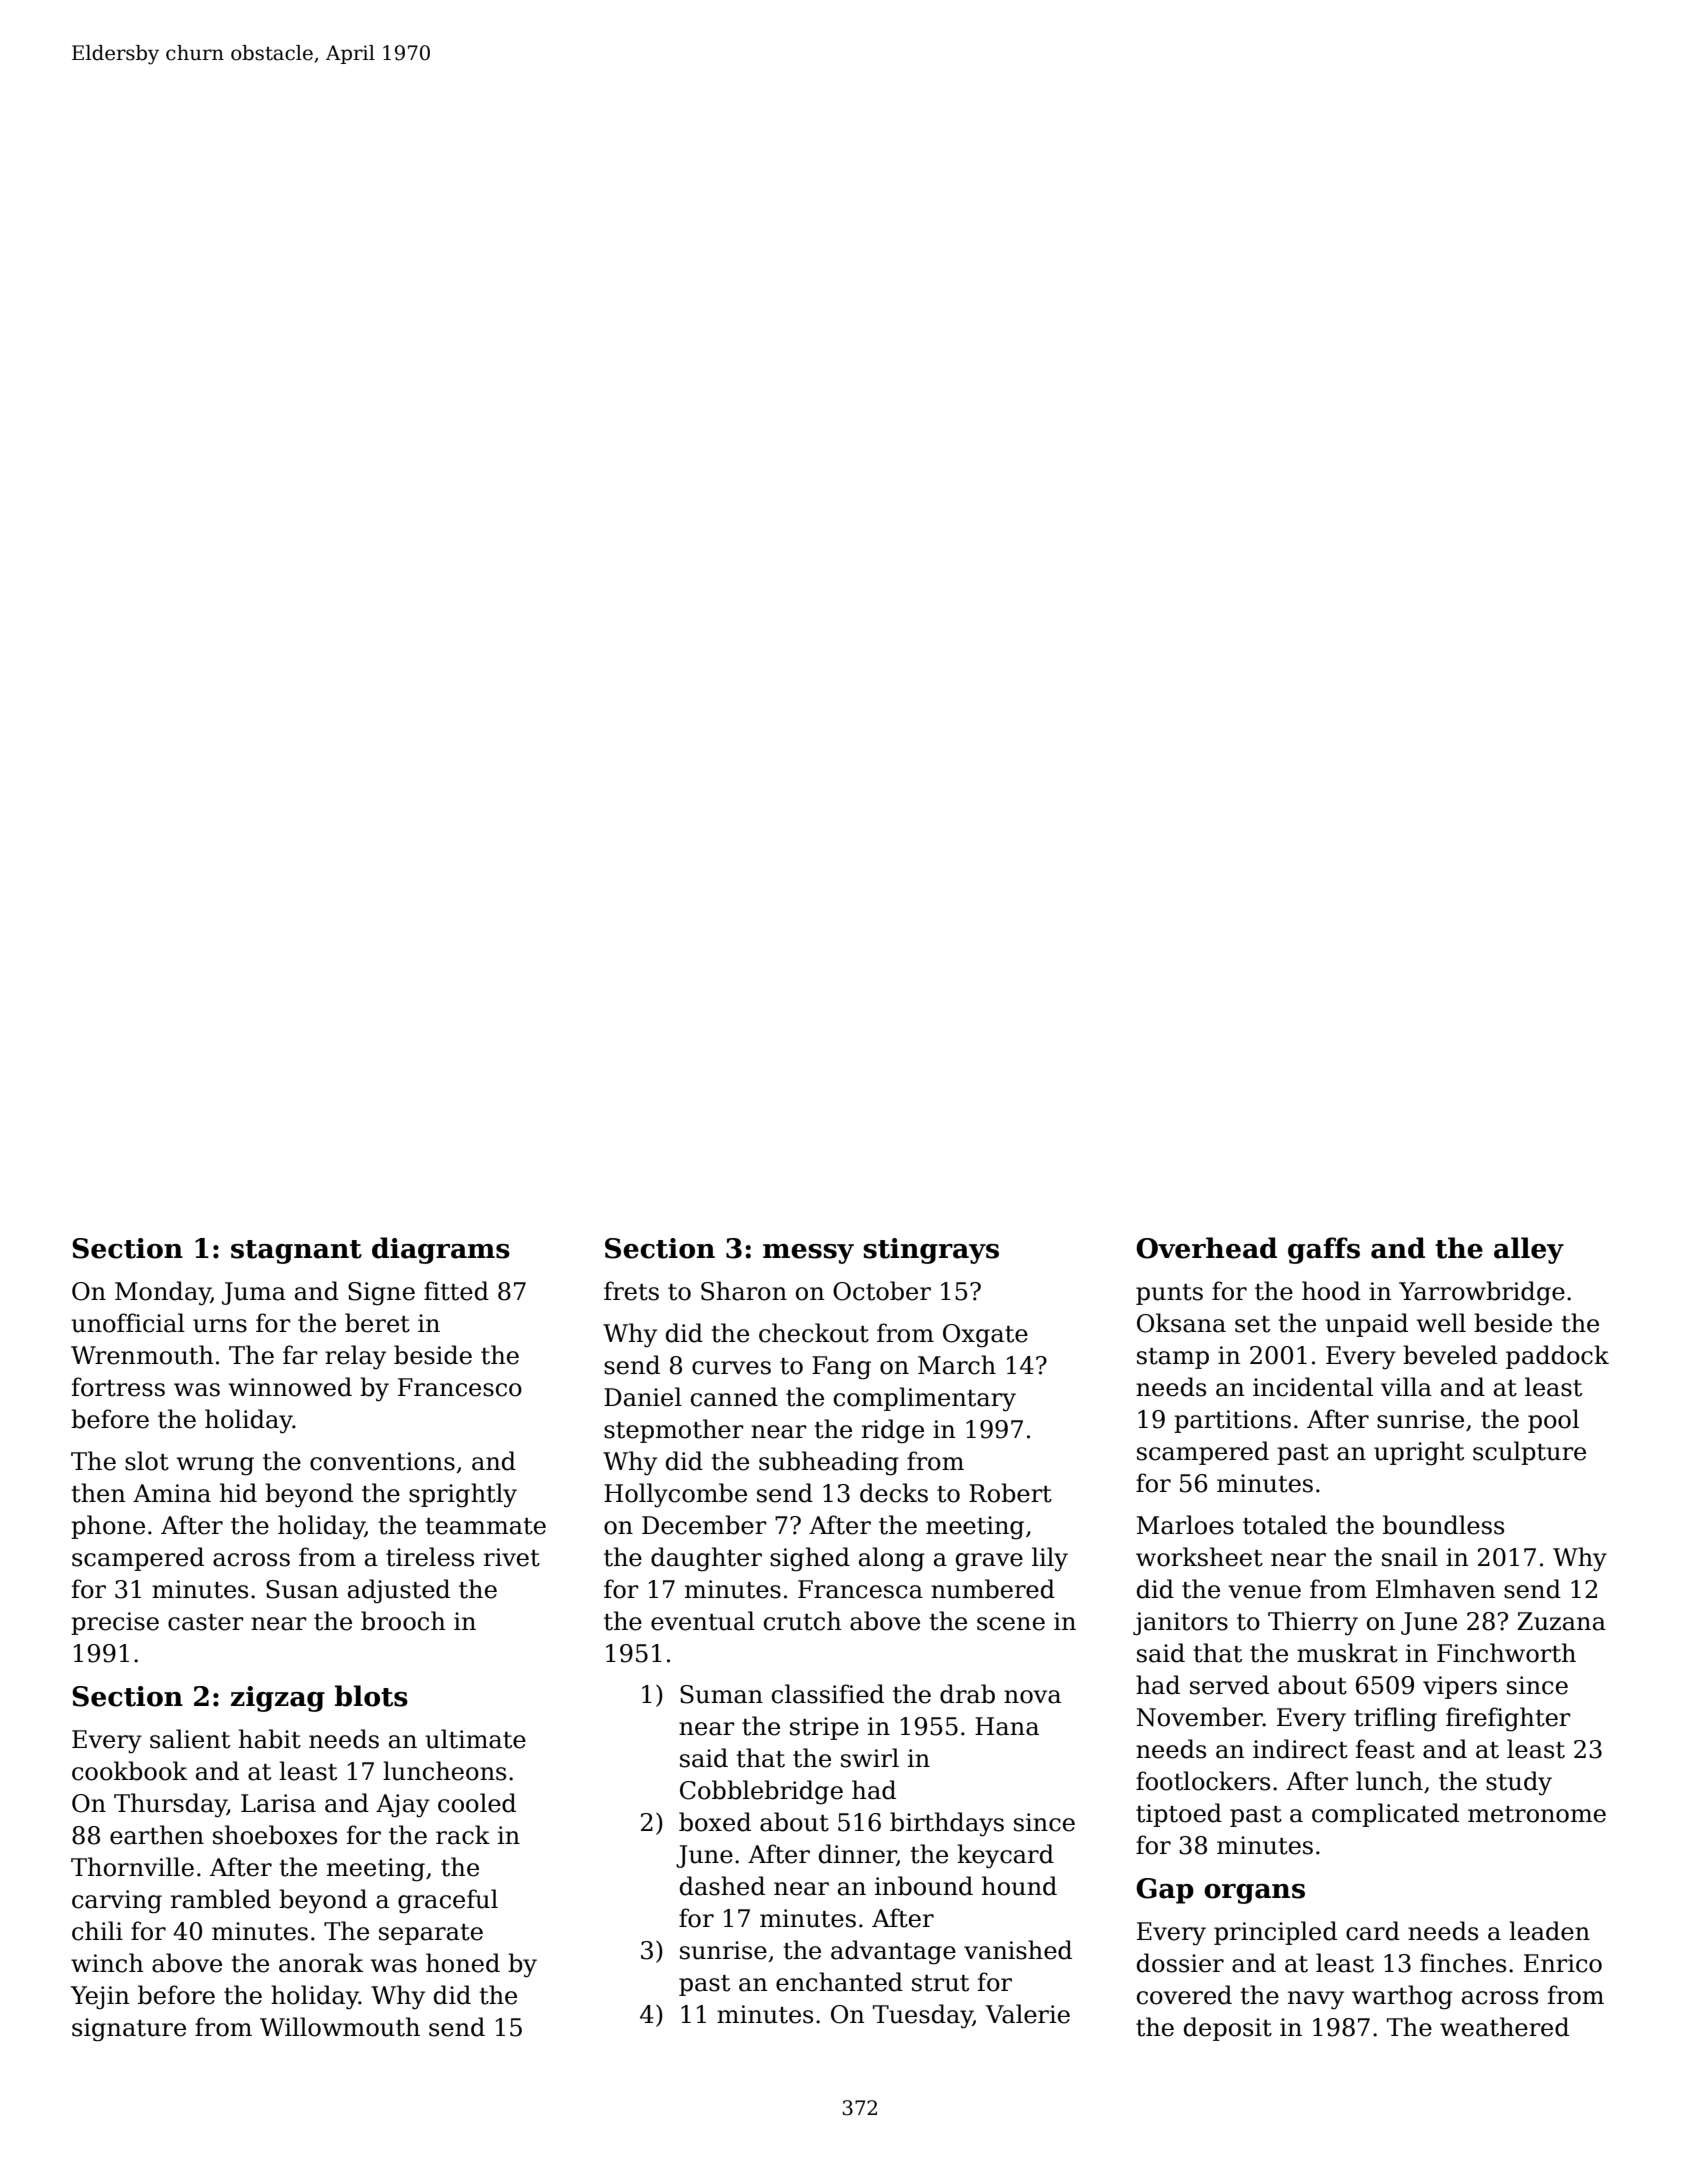 Image resolution: width=1683 pixels, height=2178 pixels. What do you see at coordinates (403, 1621) in the screenshot?
I see `brooch` at bounding box center [403, 1621].
